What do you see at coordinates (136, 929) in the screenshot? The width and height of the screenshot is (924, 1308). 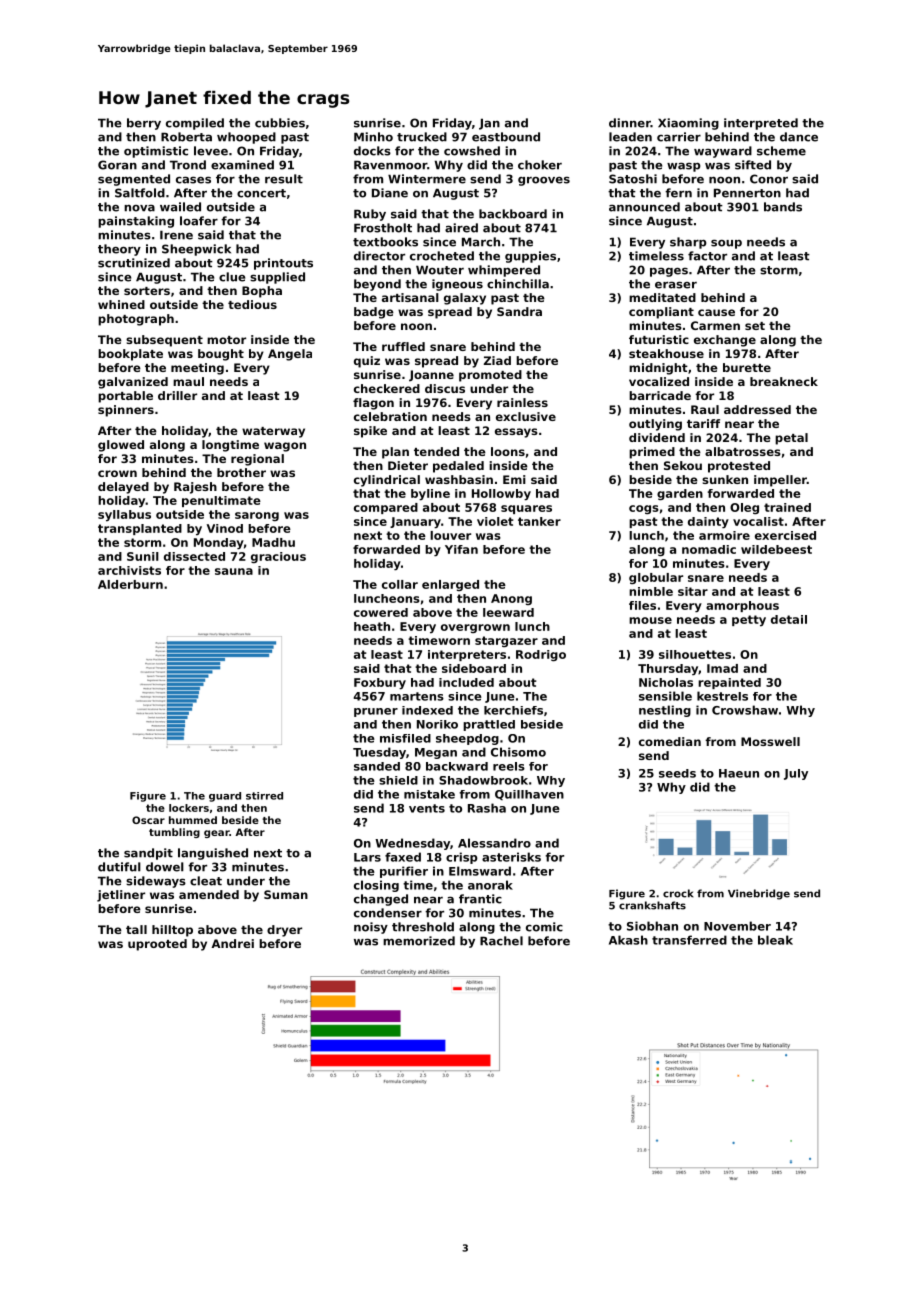 I see `tall` at bounding box center [136, 929].
